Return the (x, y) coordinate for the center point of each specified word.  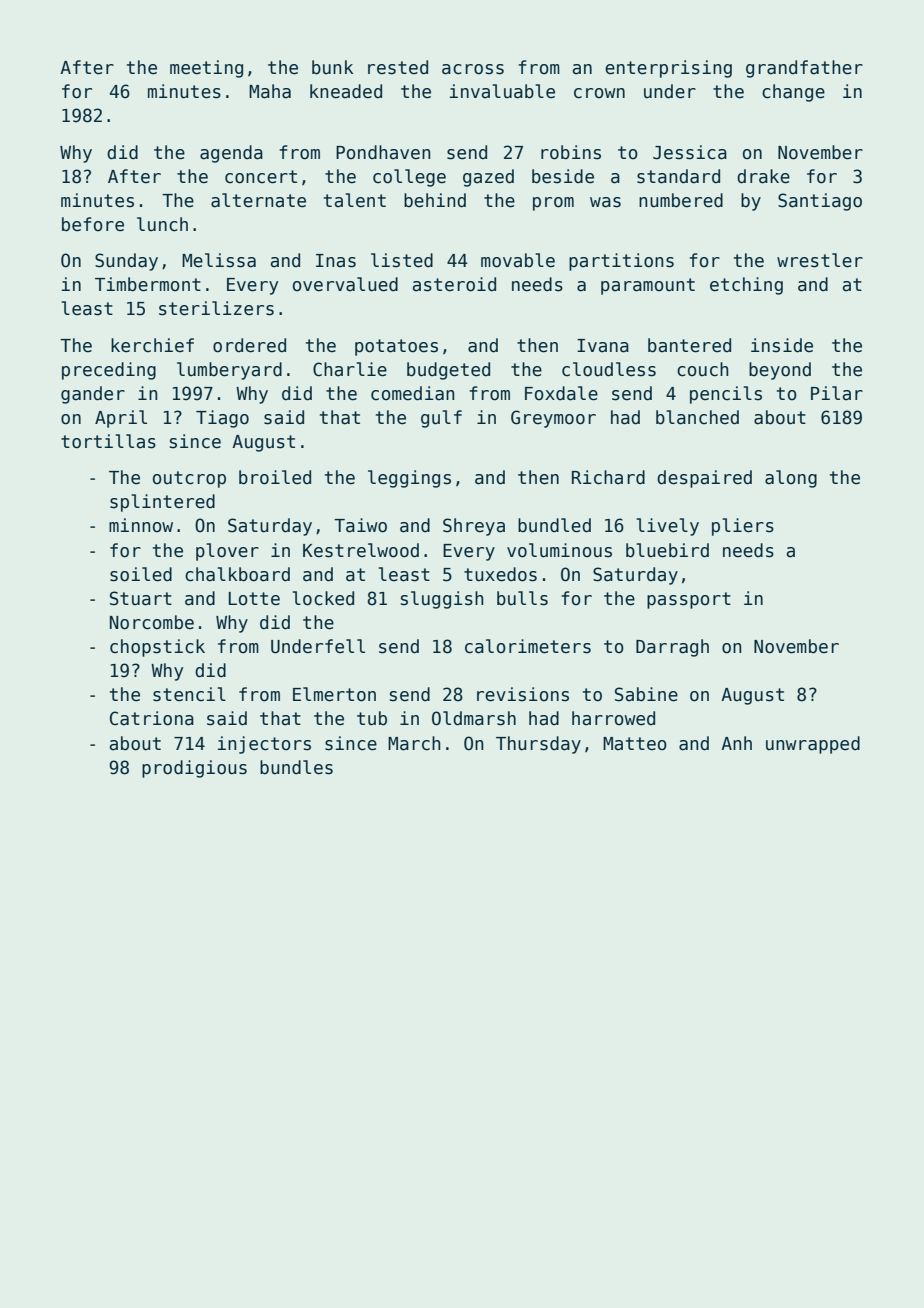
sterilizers (216, 308)
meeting (206, 69)
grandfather (804, 69)
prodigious (194, 769)
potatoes (396, 347)
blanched (697, 417)
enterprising (668, 69)
